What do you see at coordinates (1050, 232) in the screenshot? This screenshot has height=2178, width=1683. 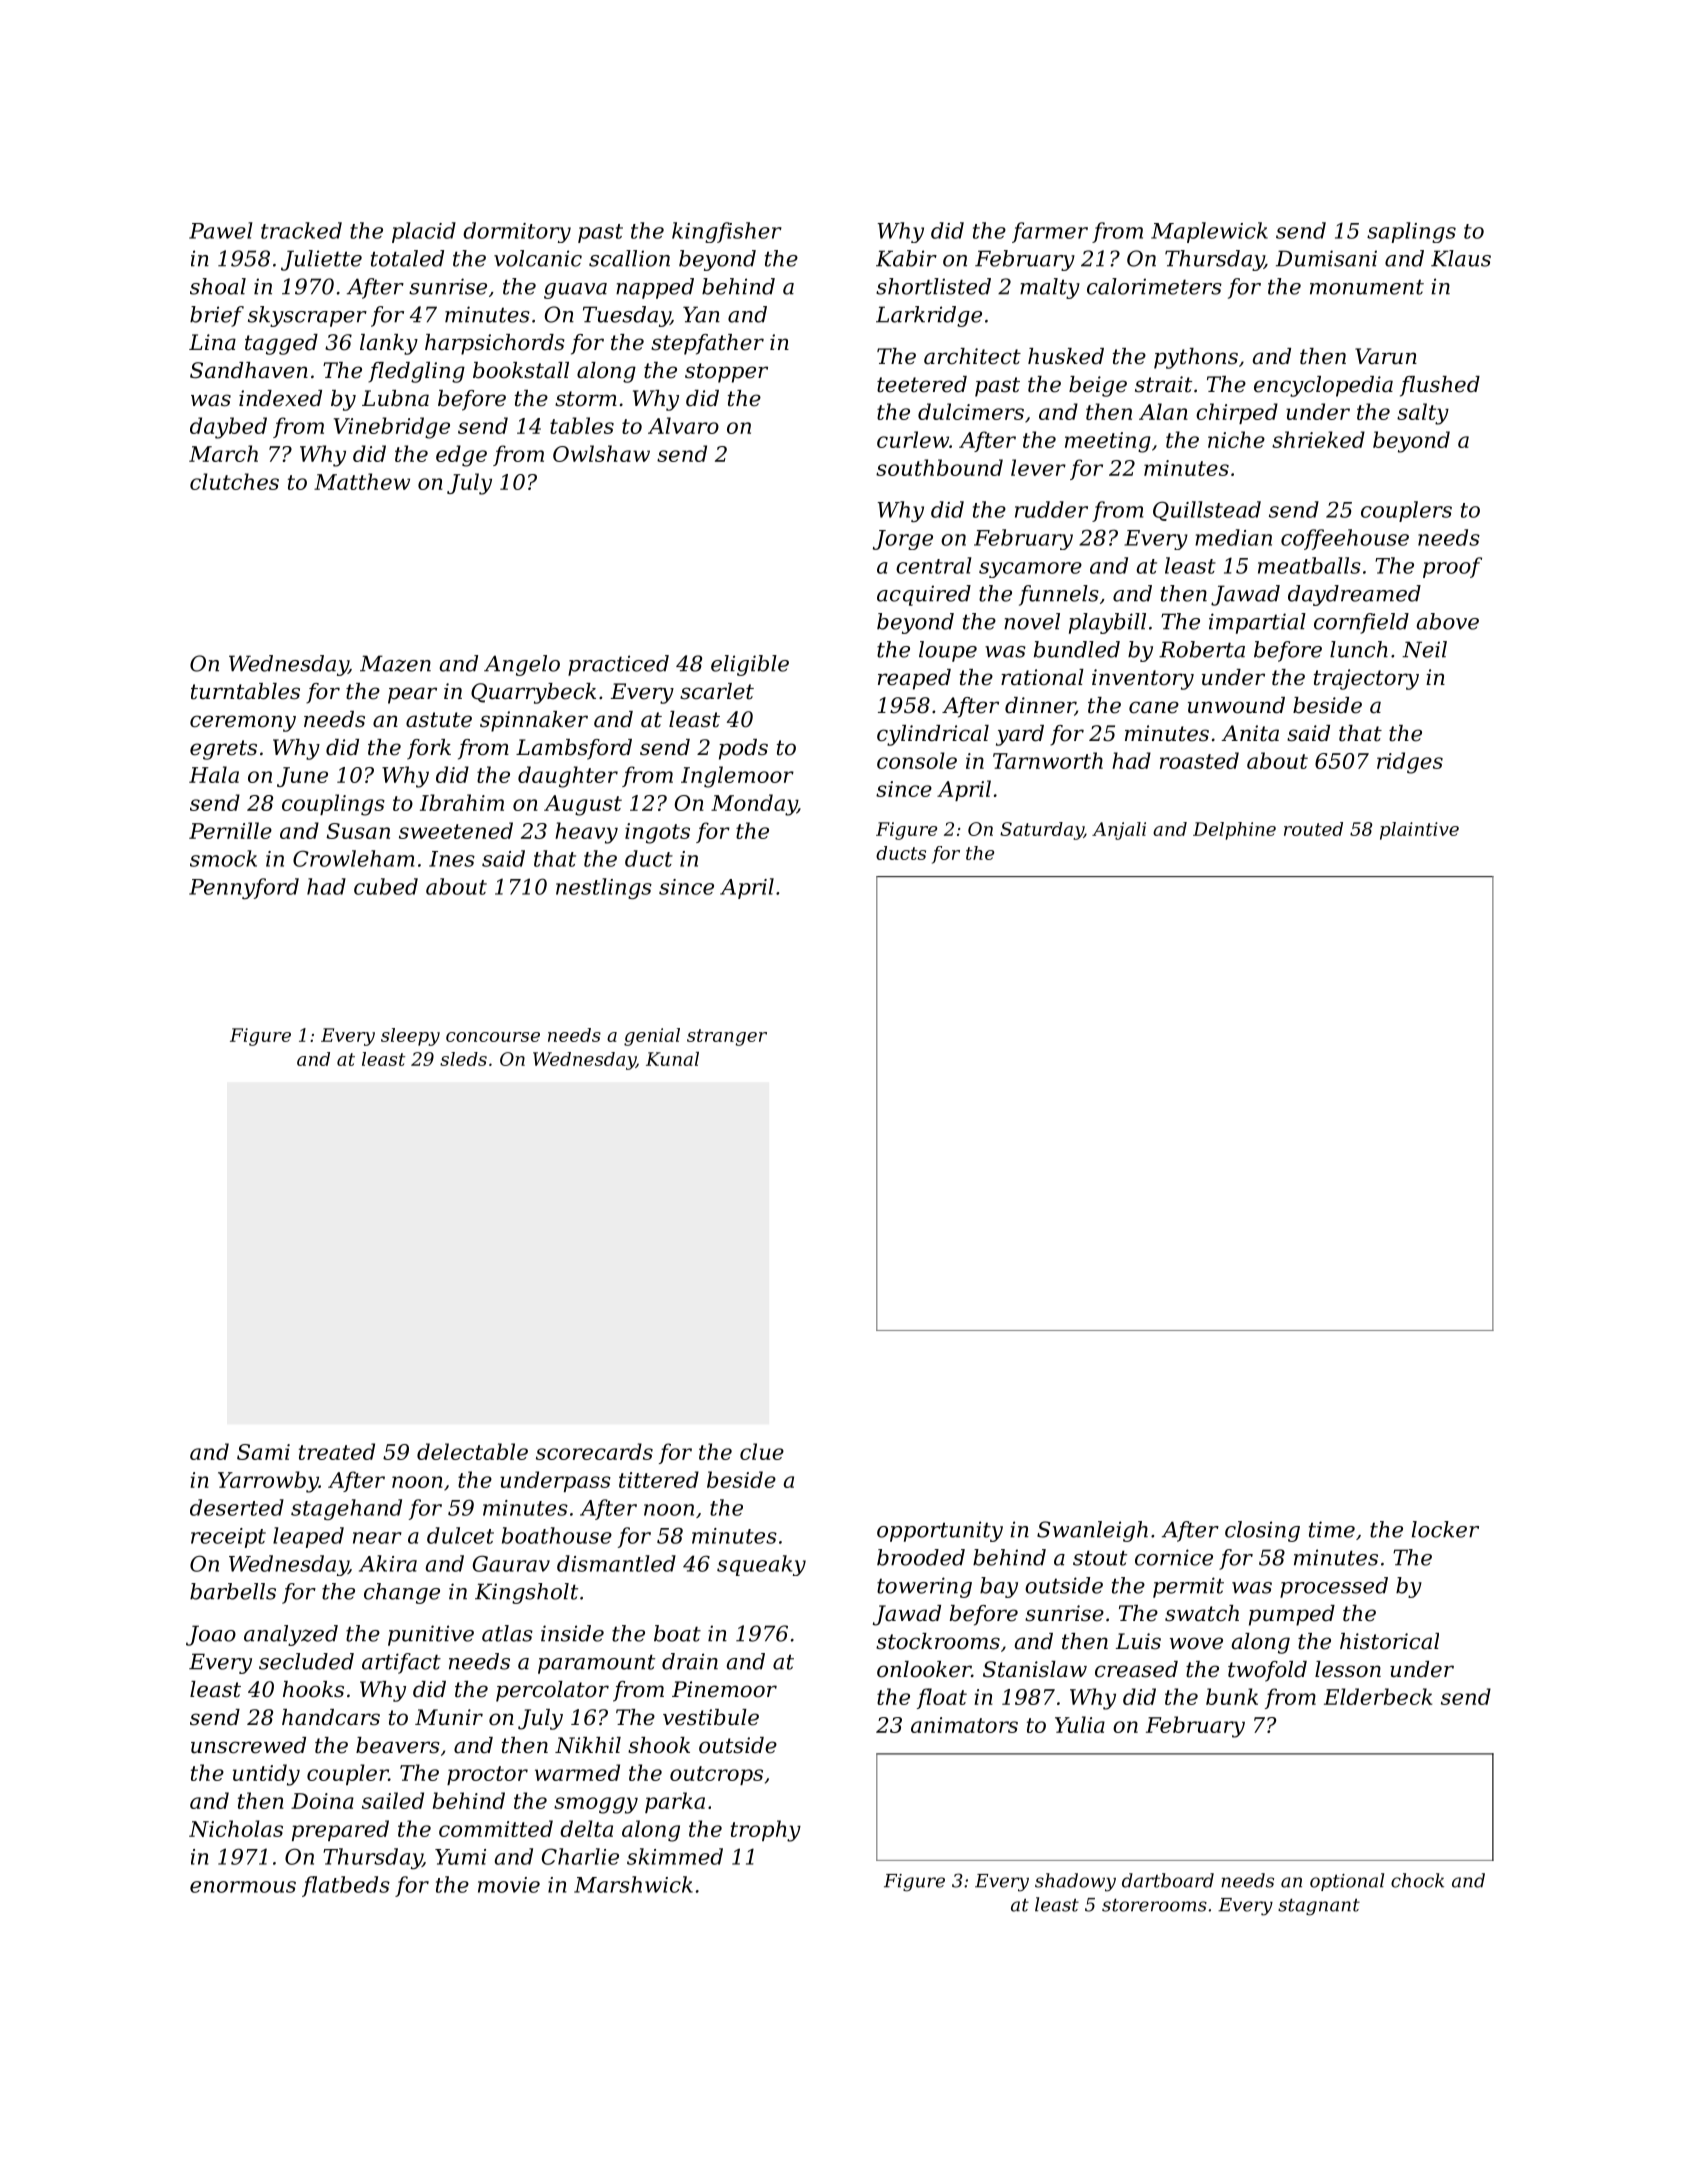 I see `farmer` at bounding box center [1050, 232].
